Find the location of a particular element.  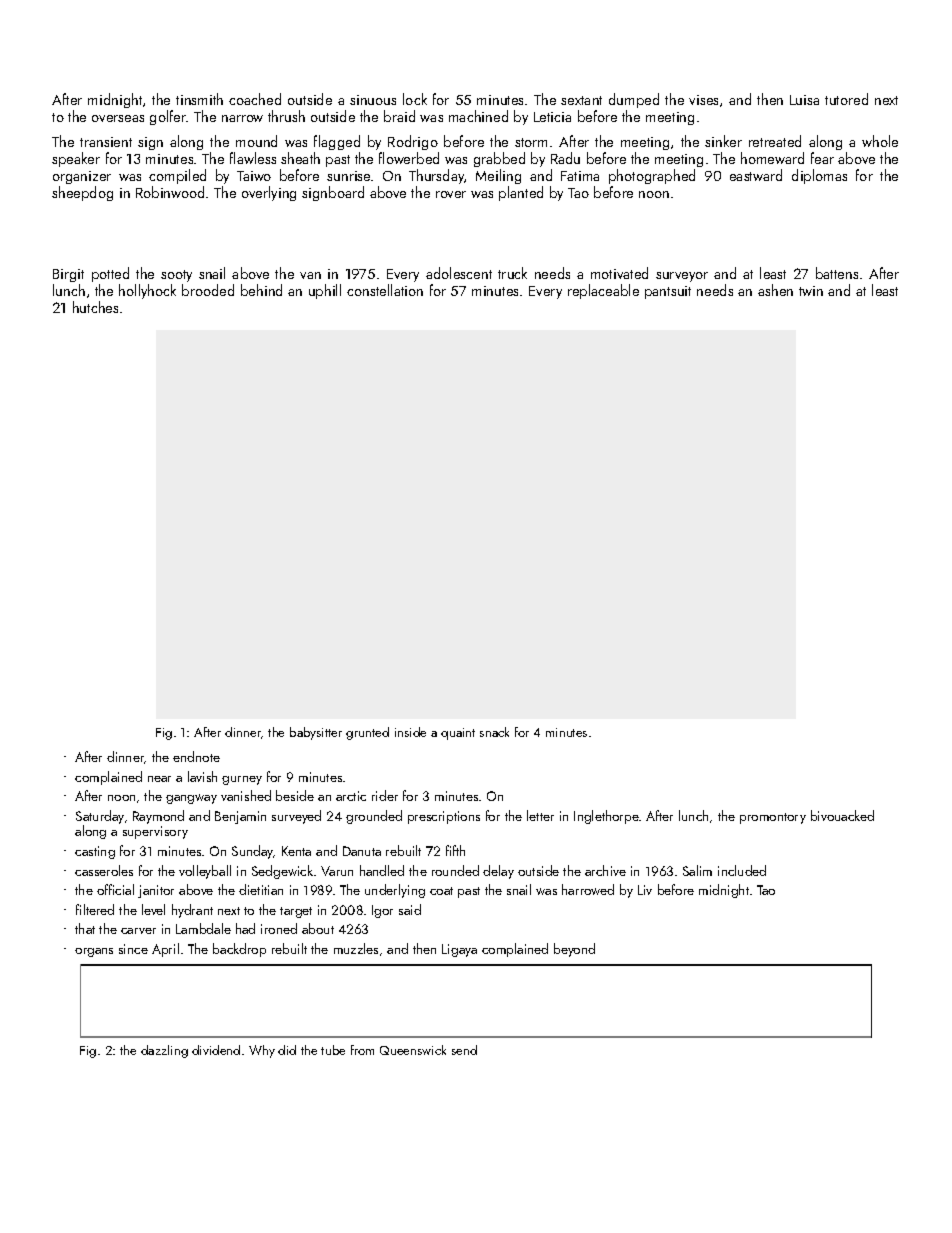

quaint is located at coordinates (458, 734).
